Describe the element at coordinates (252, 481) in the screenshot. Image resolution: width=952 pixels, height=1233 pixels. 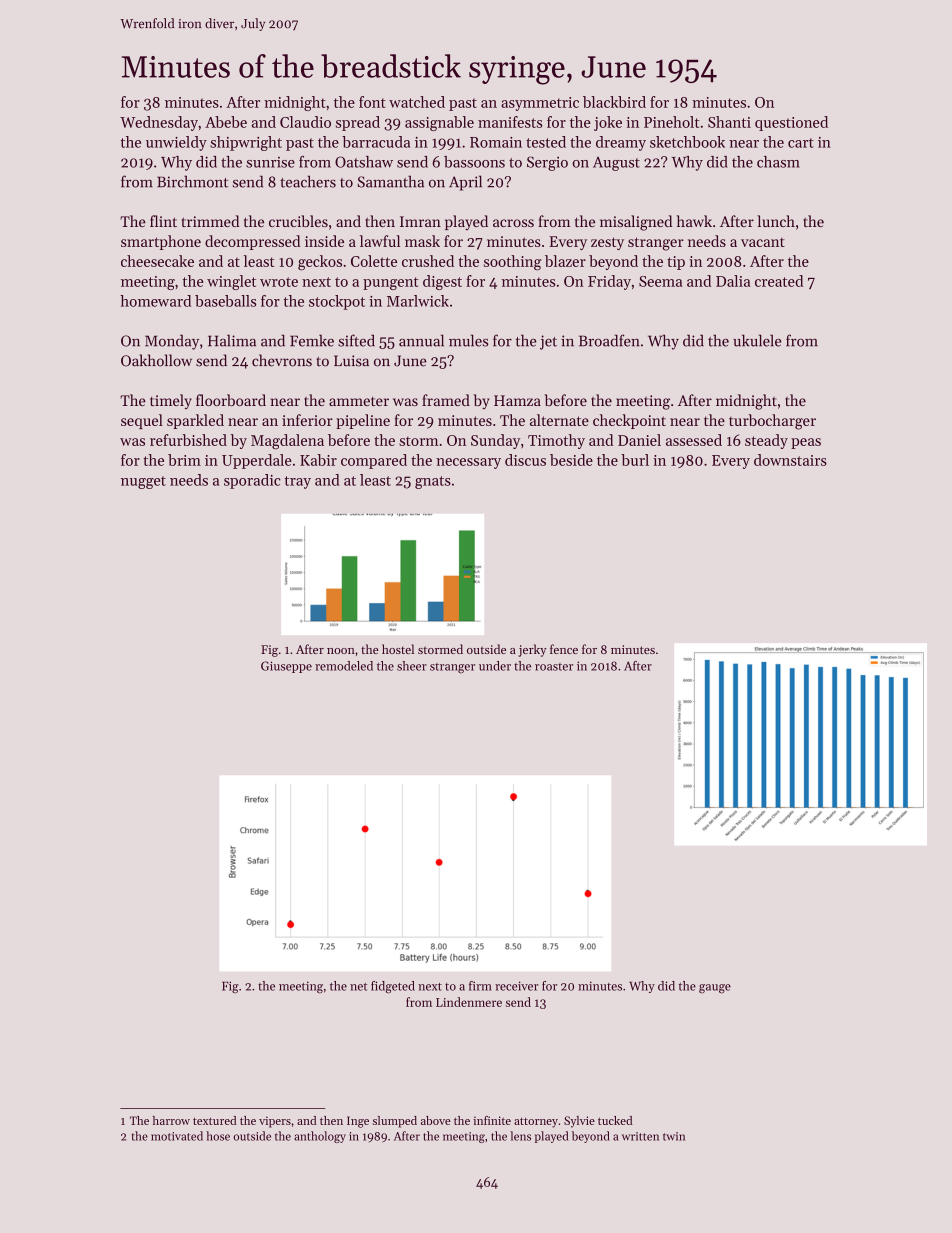
I see `sporadic` at that location.
